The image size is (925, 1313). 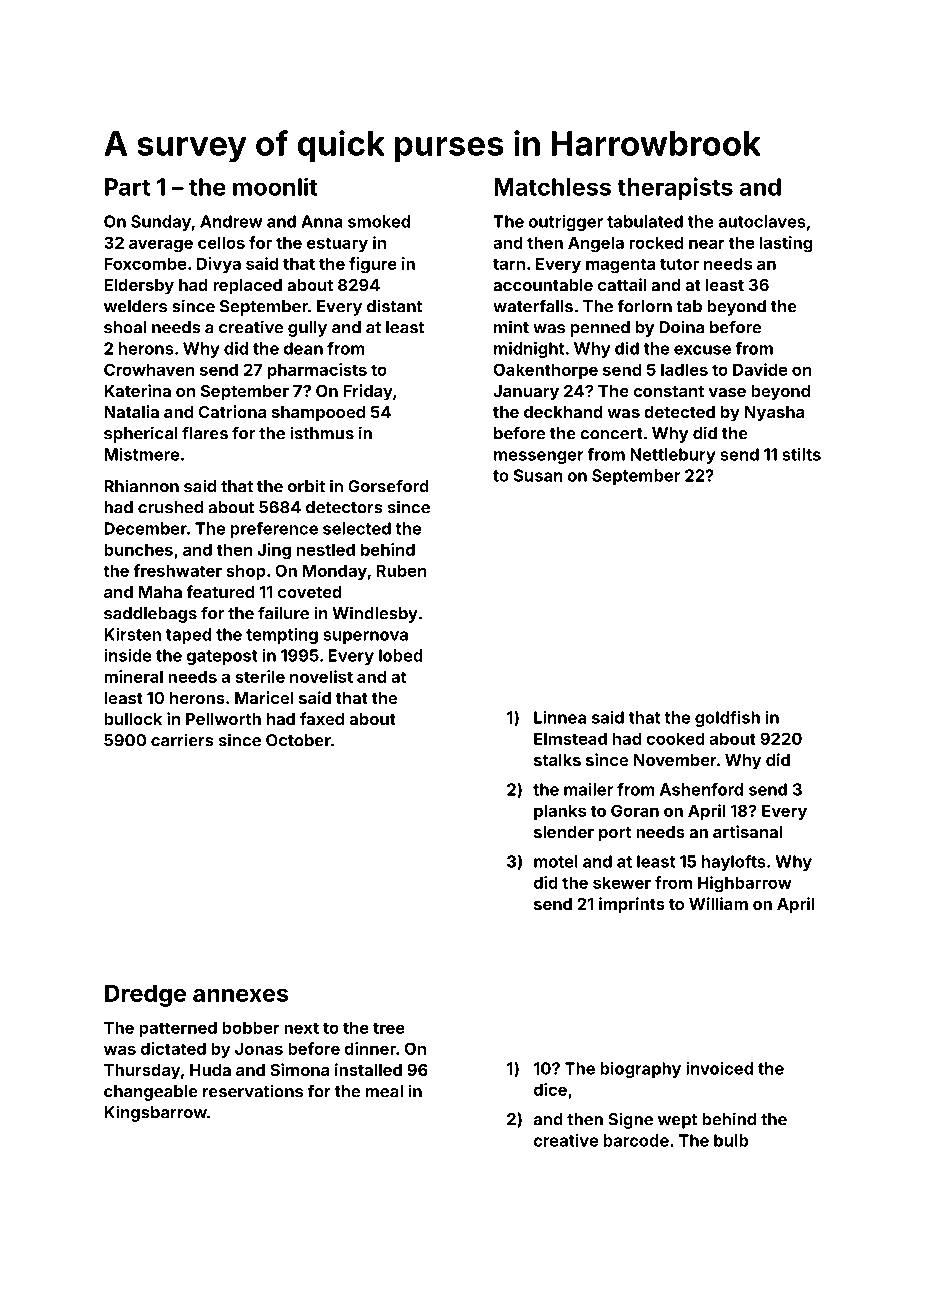 I want to click on bulb, so click(x=731, y=1140).
